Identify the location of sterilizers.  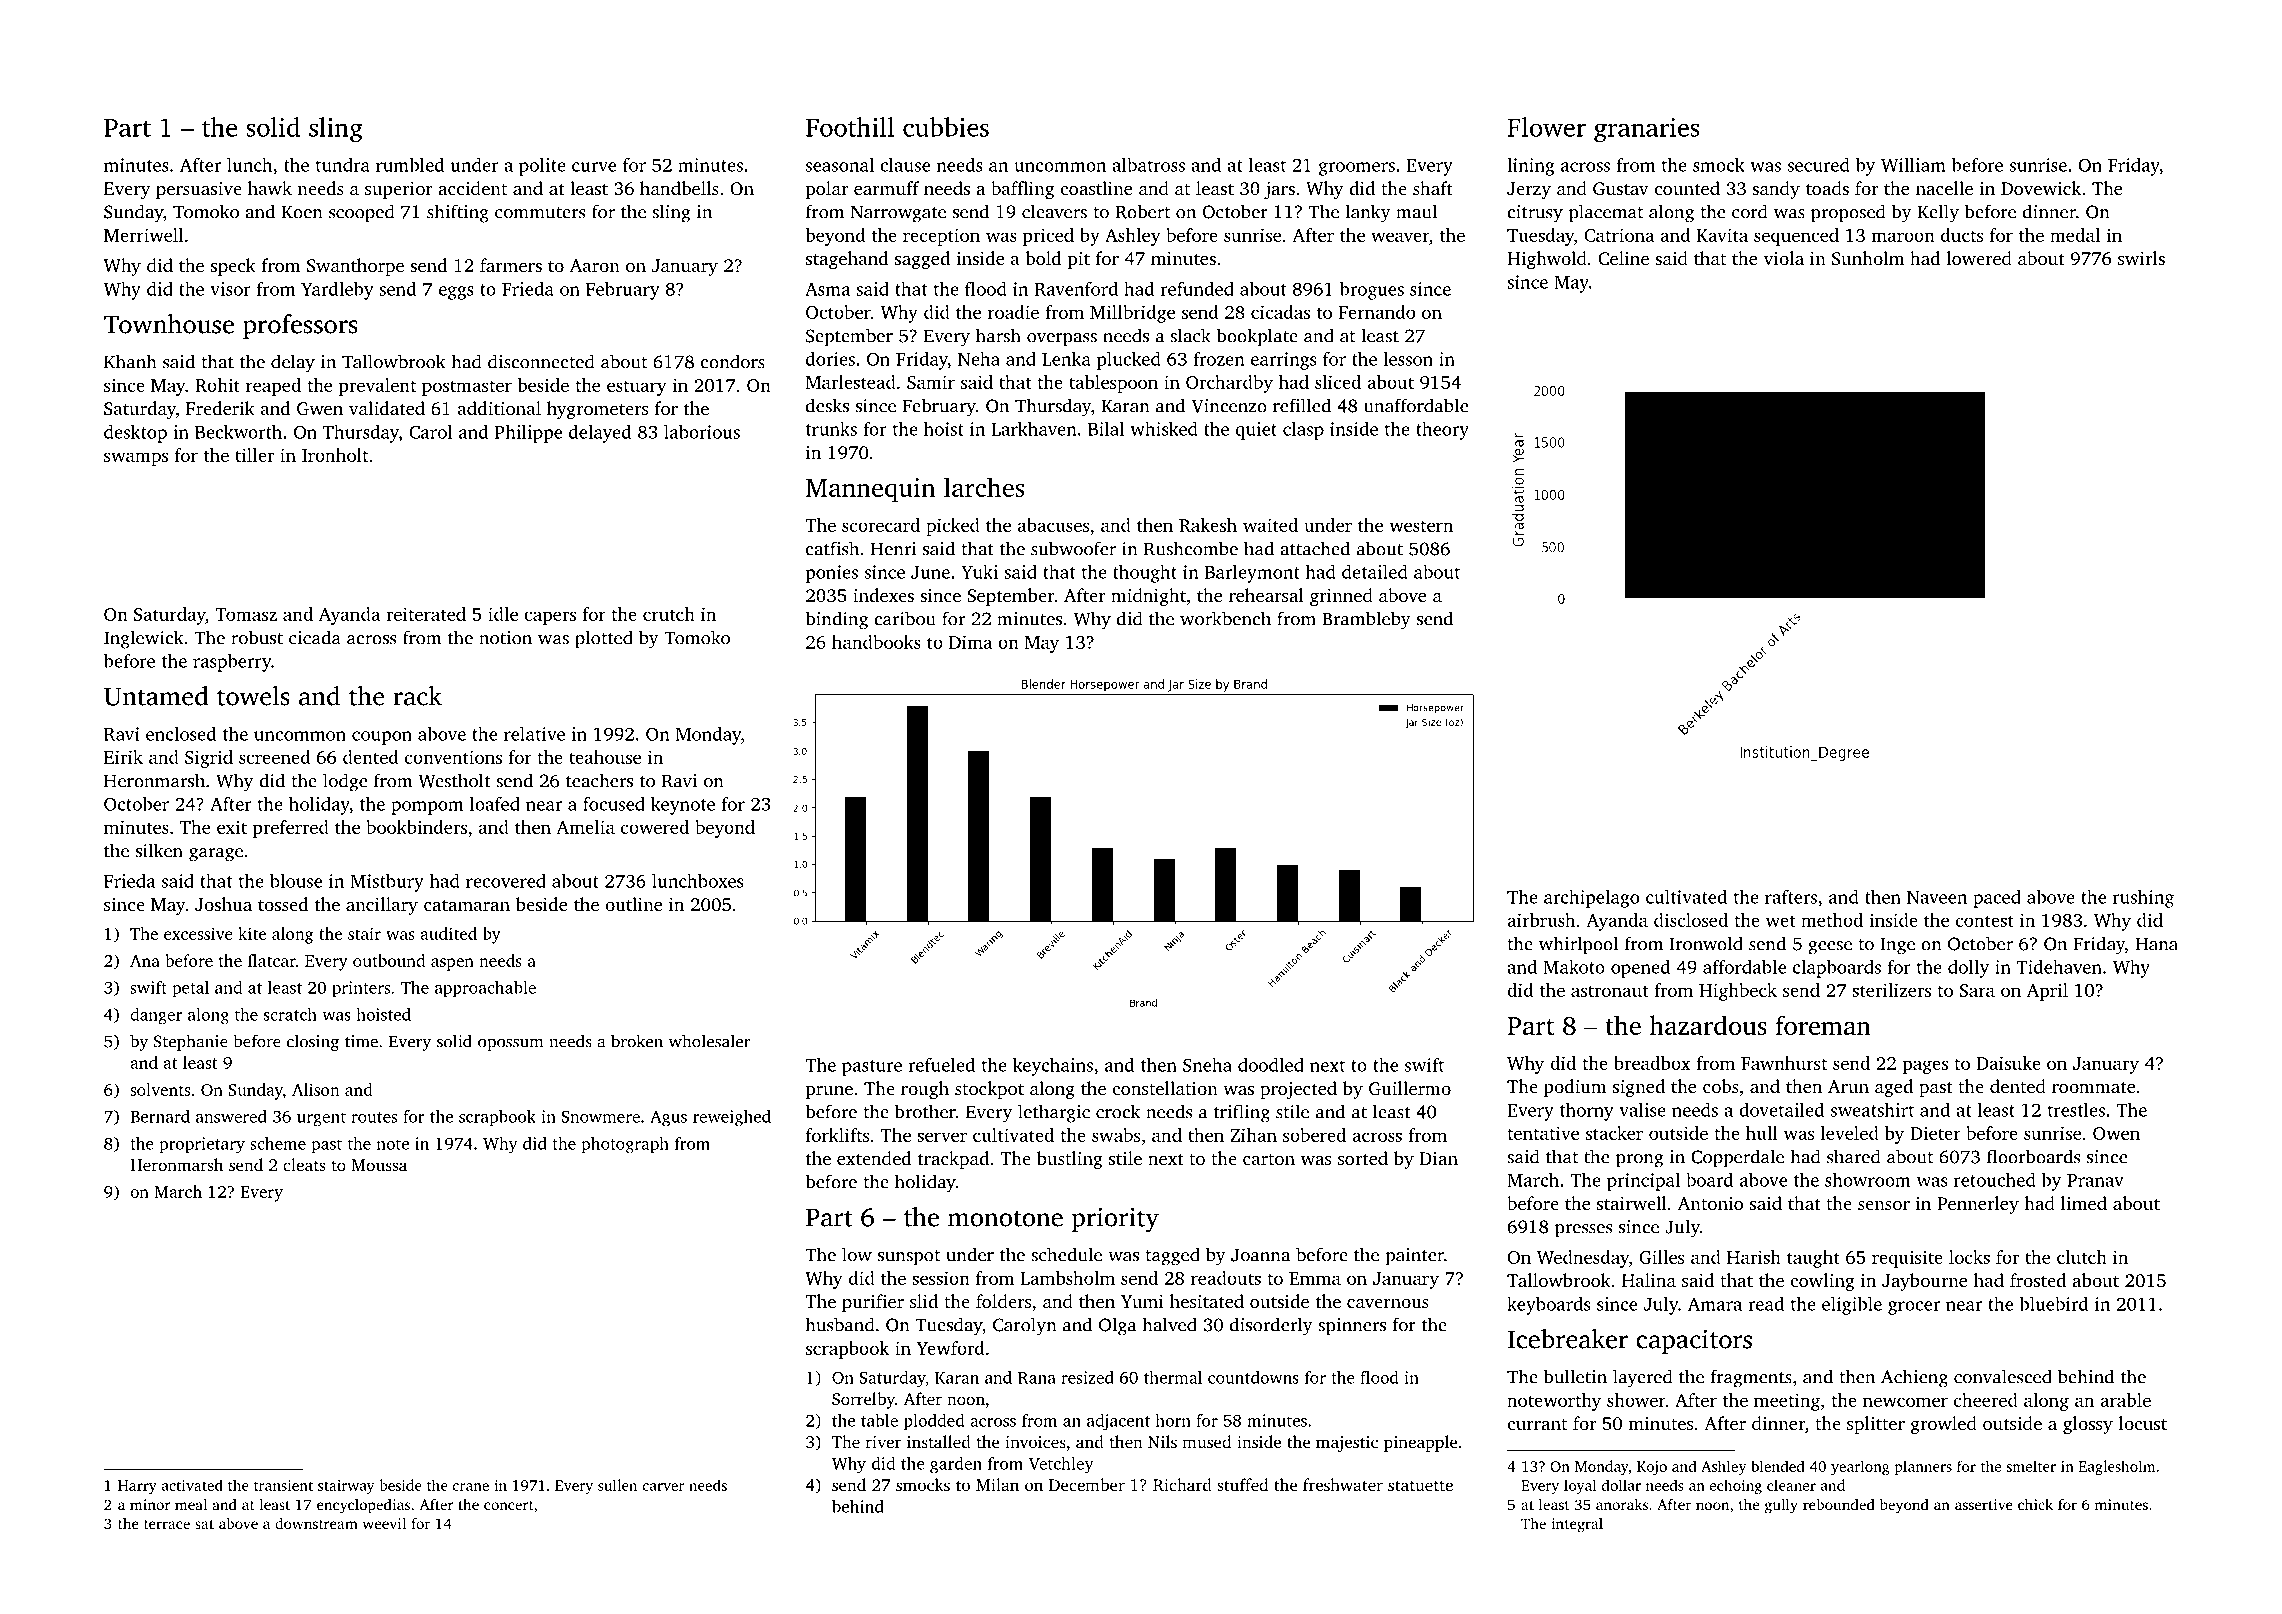
(1891, 990).
